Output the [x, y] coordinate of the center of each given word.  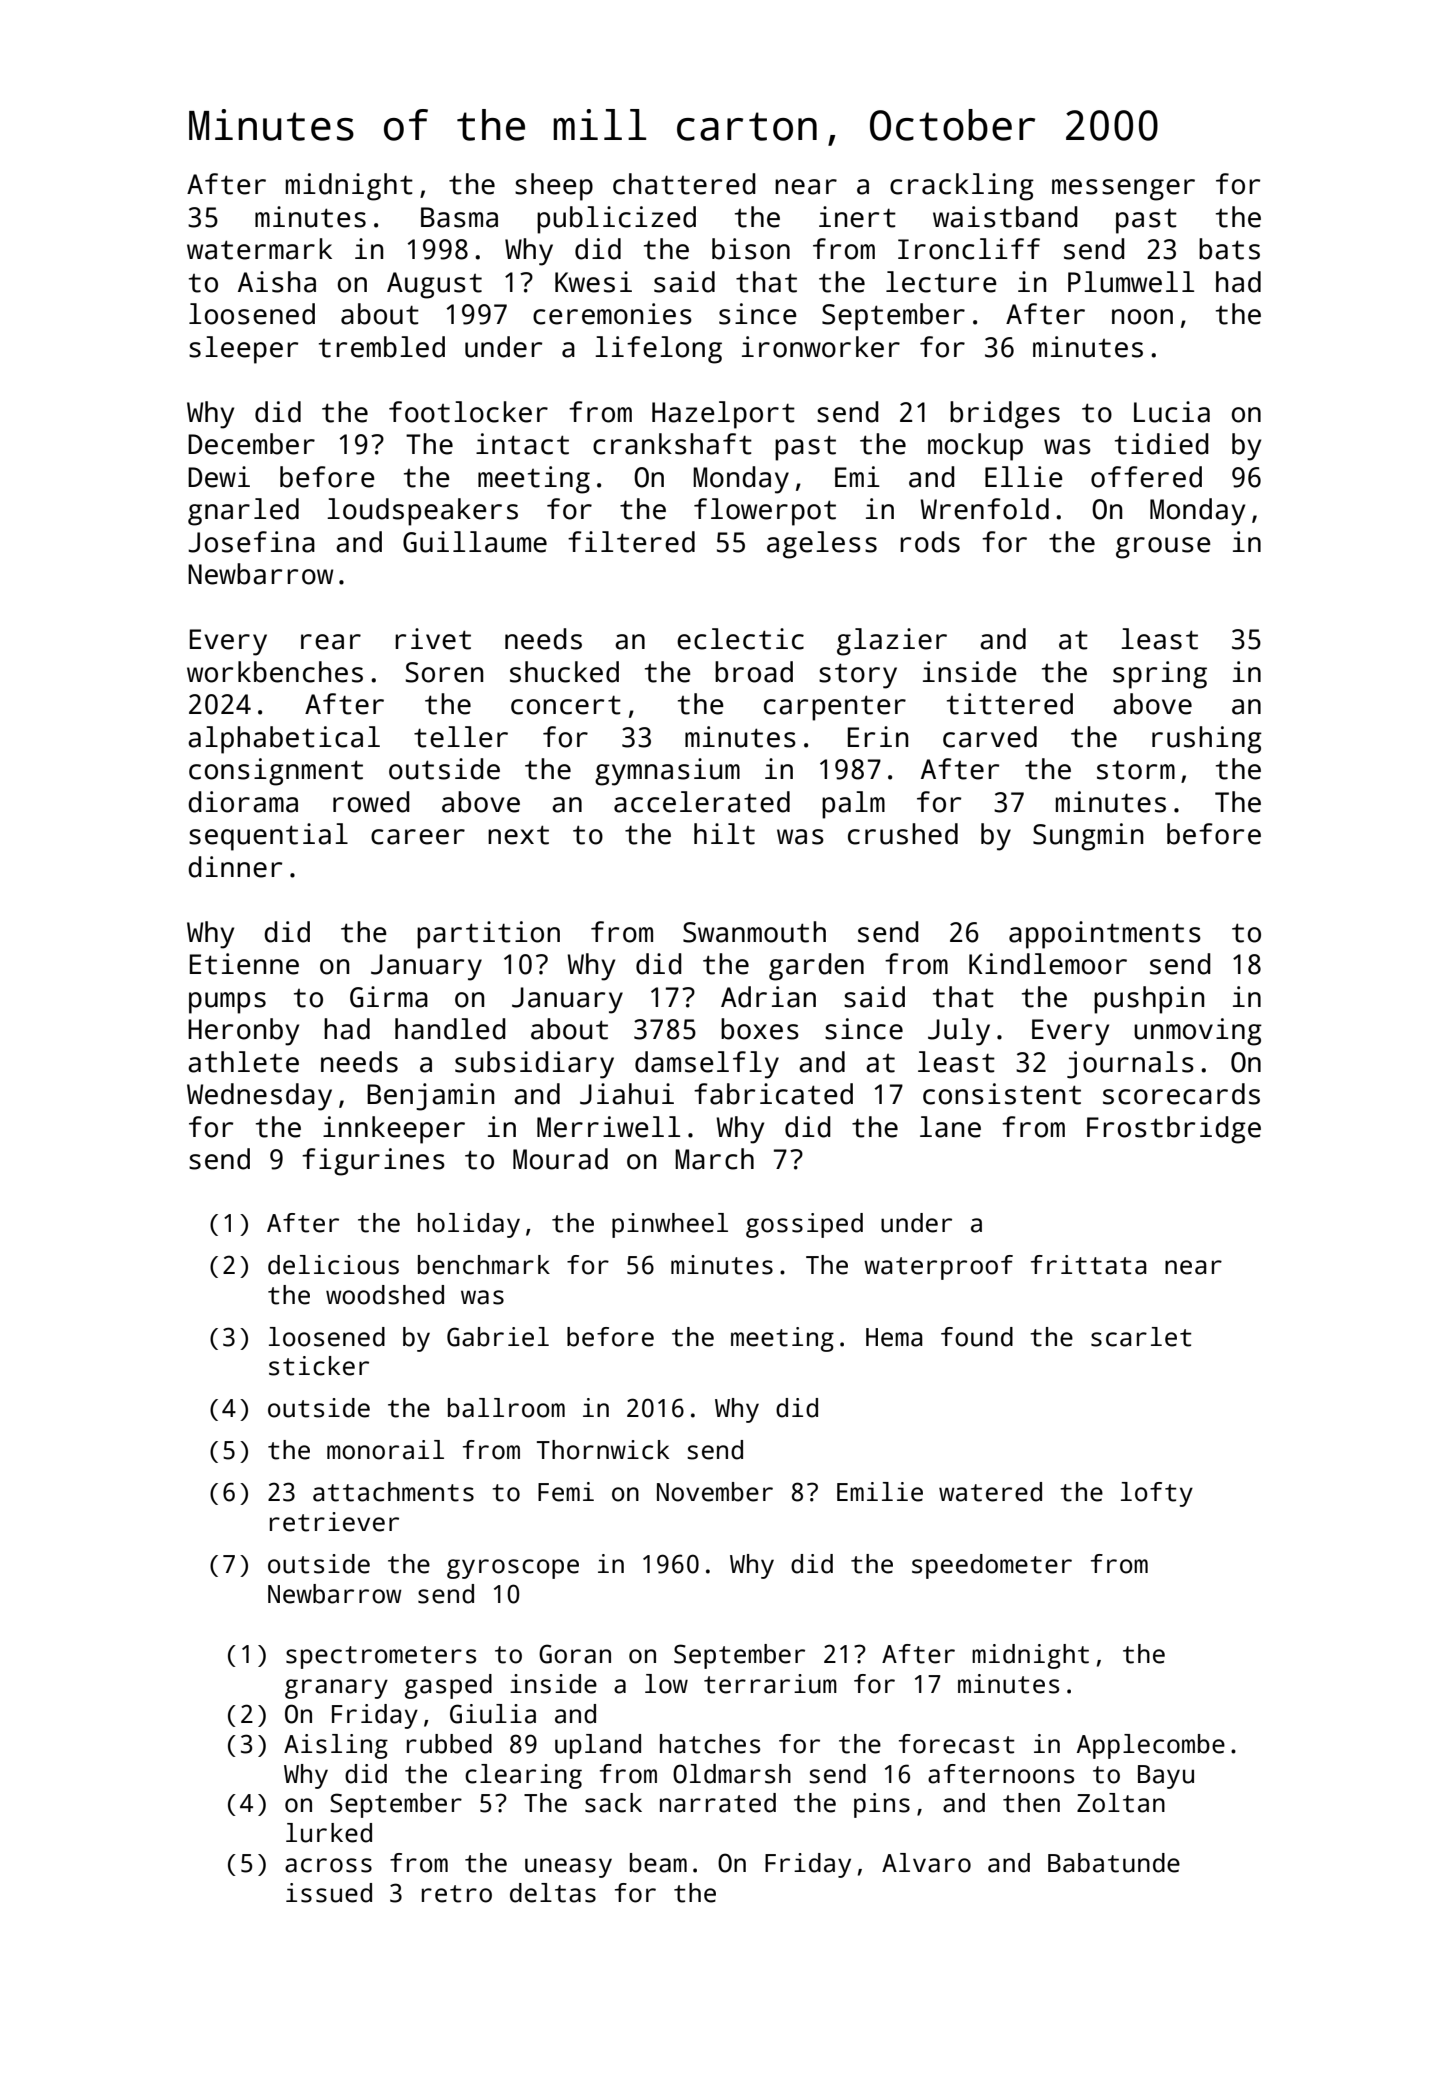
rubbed [449, 1744]
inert [857, 217]
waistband [1005, 217]
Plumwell [1131, 282]
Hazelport [723, 415]
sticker [319, 1366]
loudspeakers [422, 512]
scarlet [1141, 1337]
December [251, 444]
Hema [894, 1337]
